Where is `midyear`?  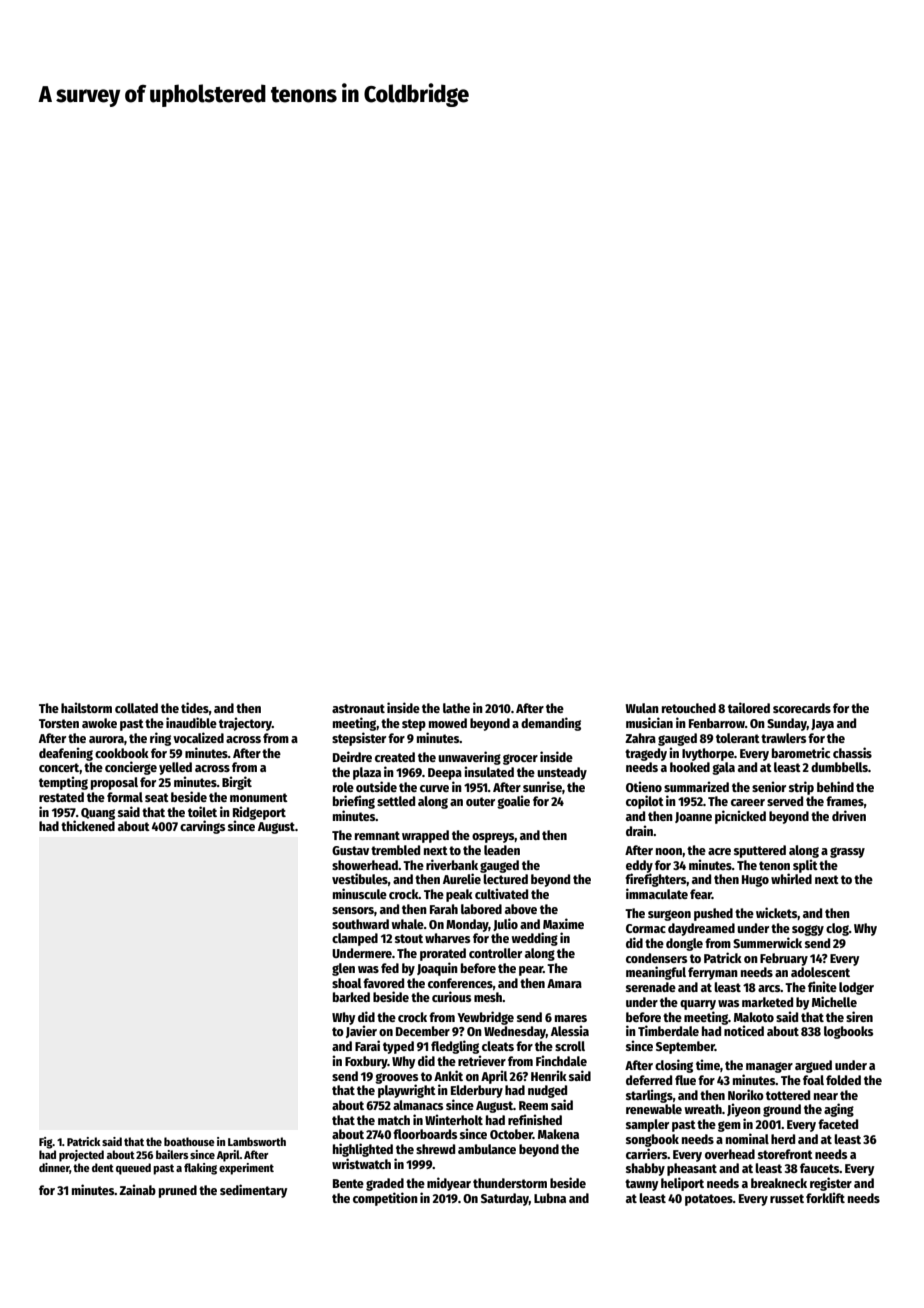
midyear is located at coordinates (449, 1184).
